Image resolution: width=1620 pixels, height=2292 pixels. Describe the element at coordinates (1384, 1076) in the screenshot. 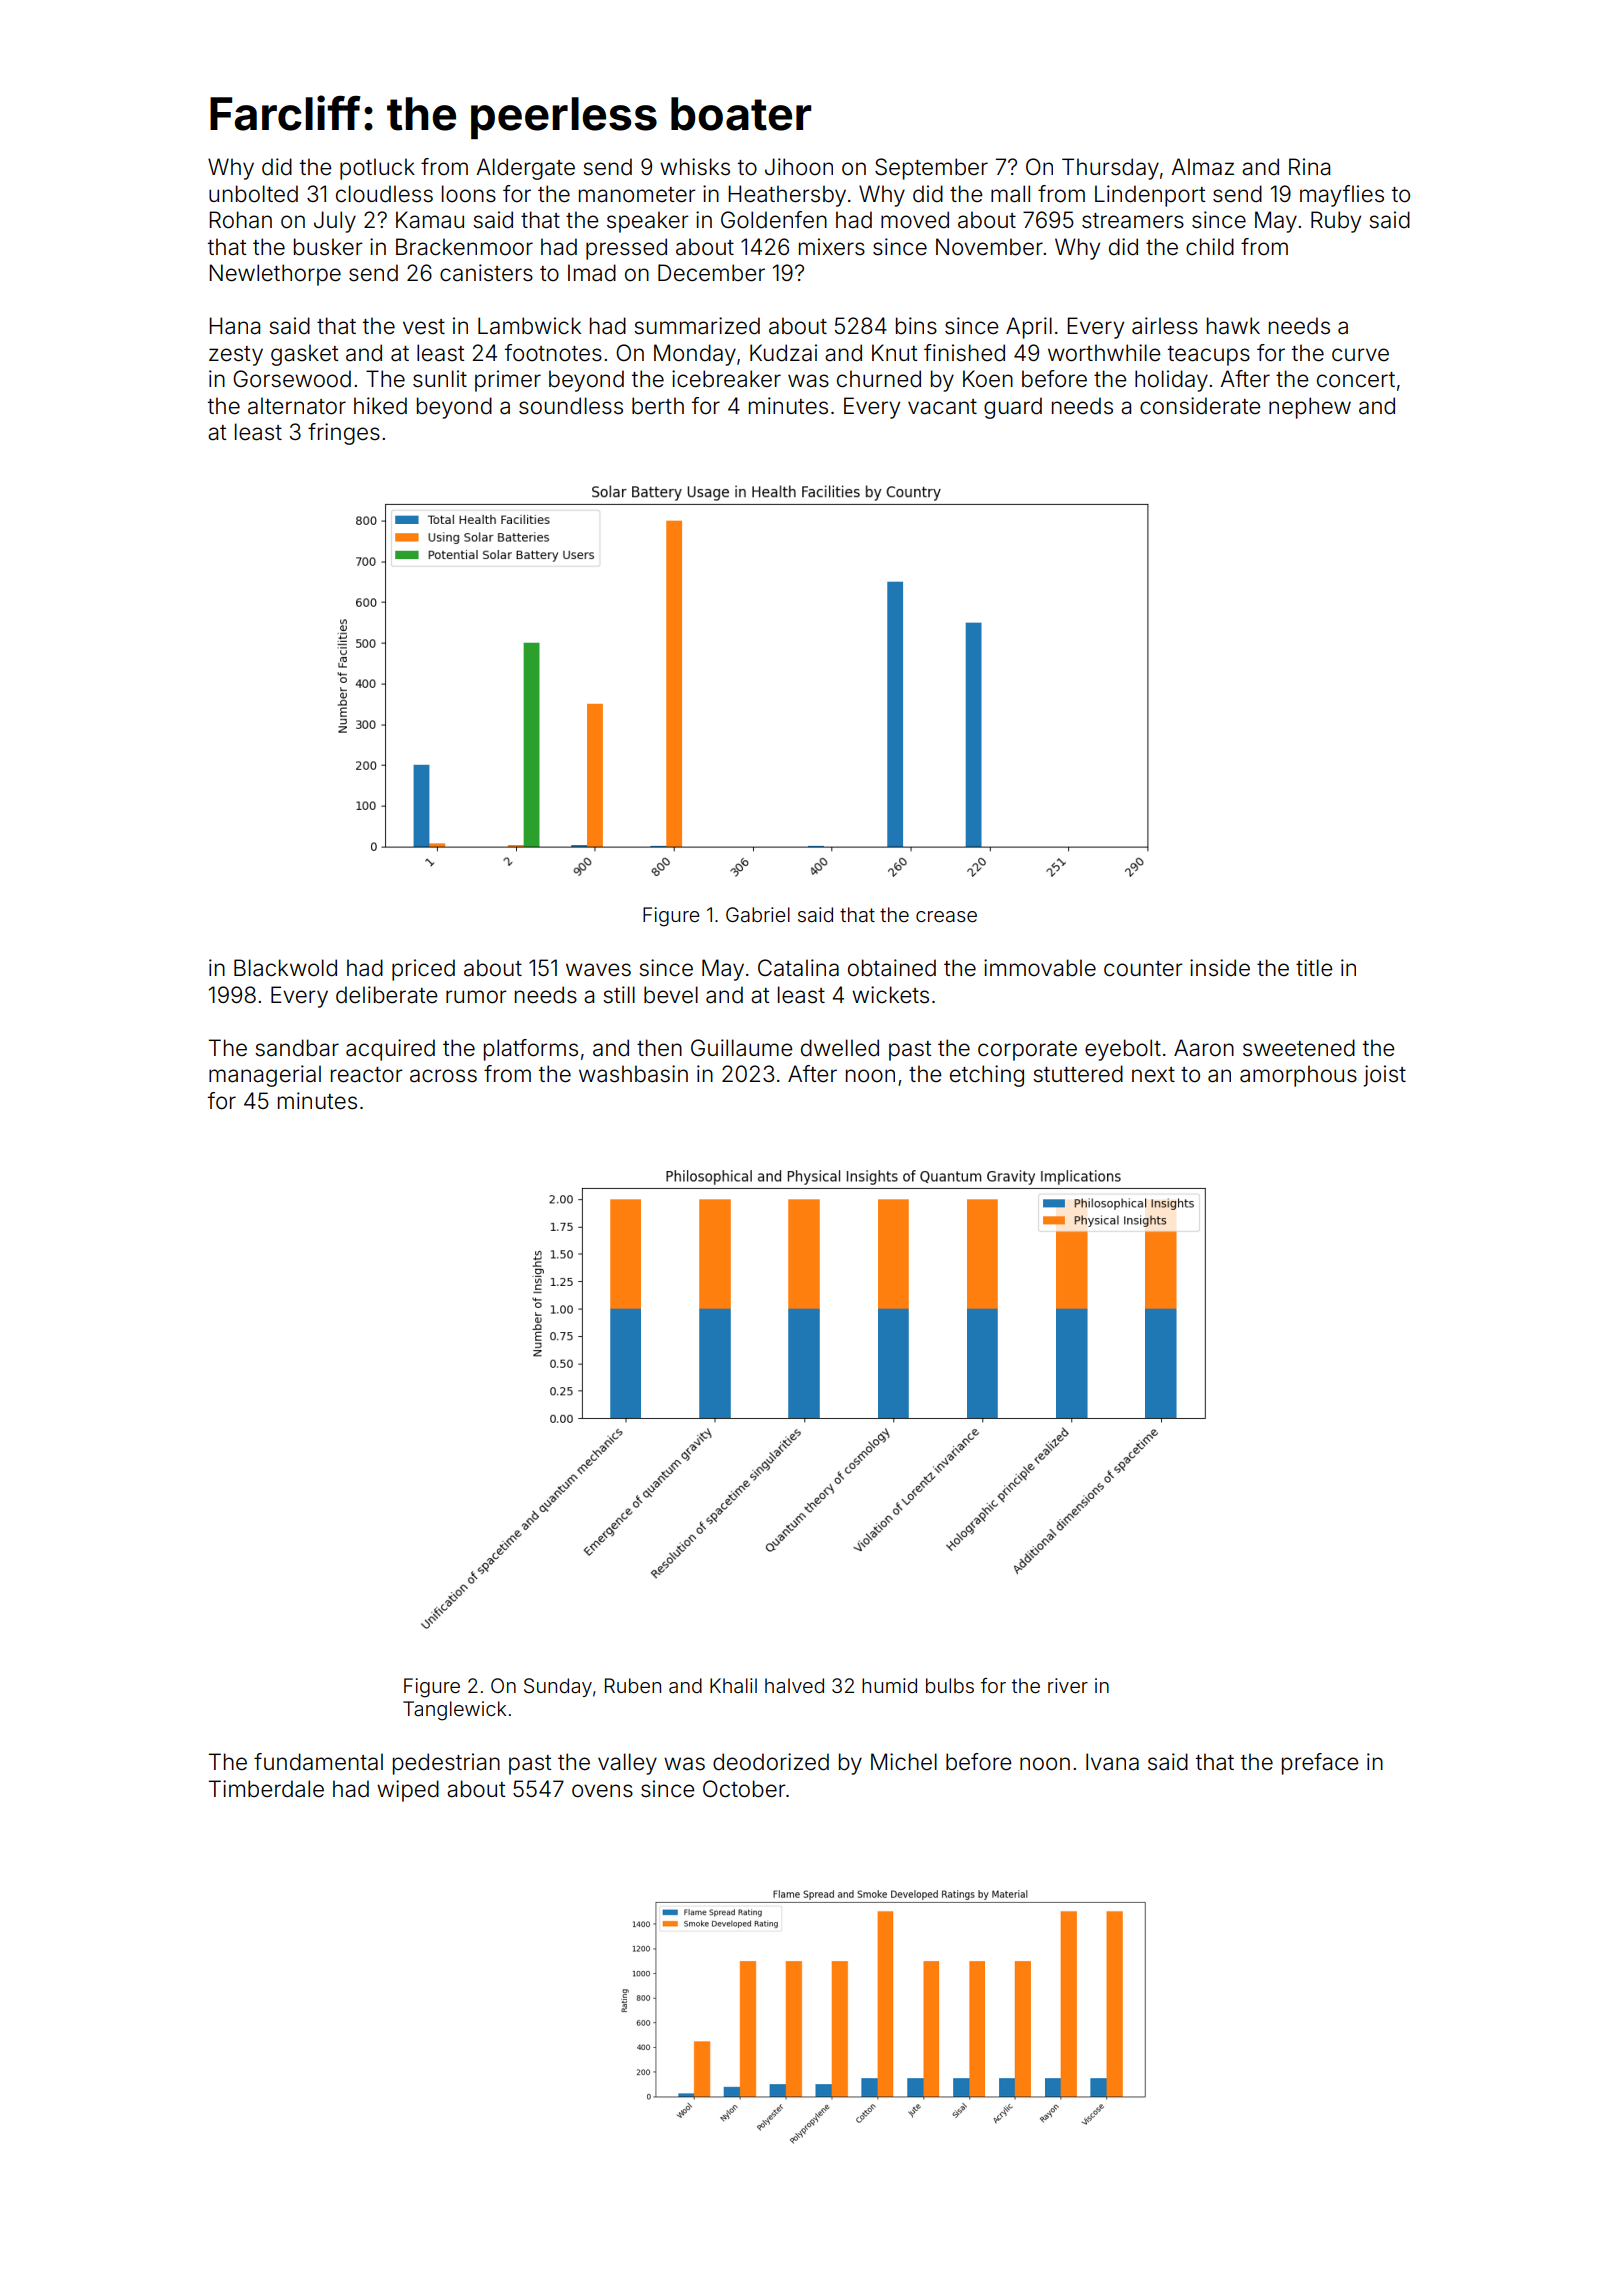

I see `joist` at that location.
